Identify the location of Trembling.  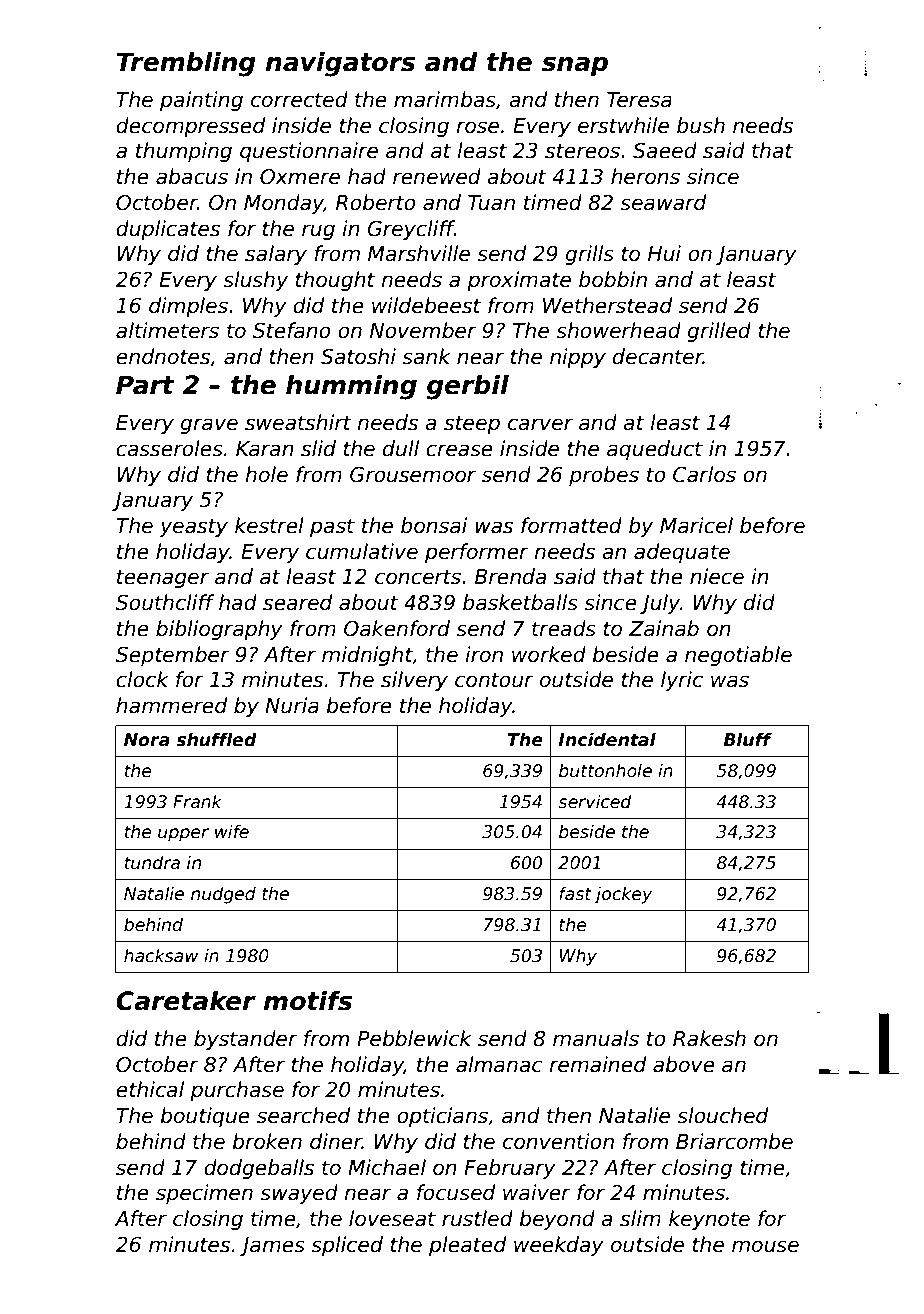
(186, 64).
